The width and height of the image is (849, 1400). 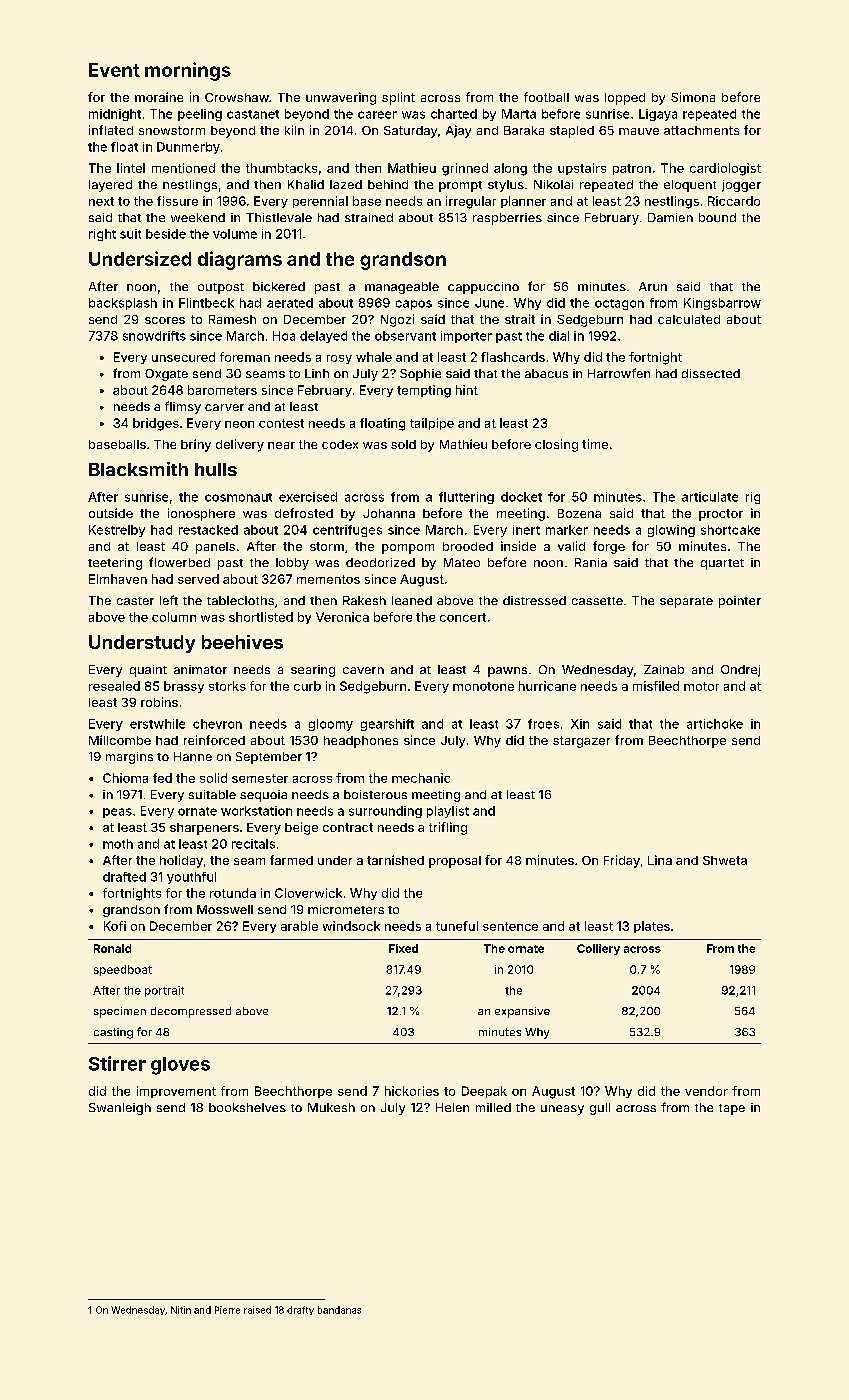 What do you see at coordinates (398, 98) in the image?
I see `splint` at bounding box center [398, 98].
